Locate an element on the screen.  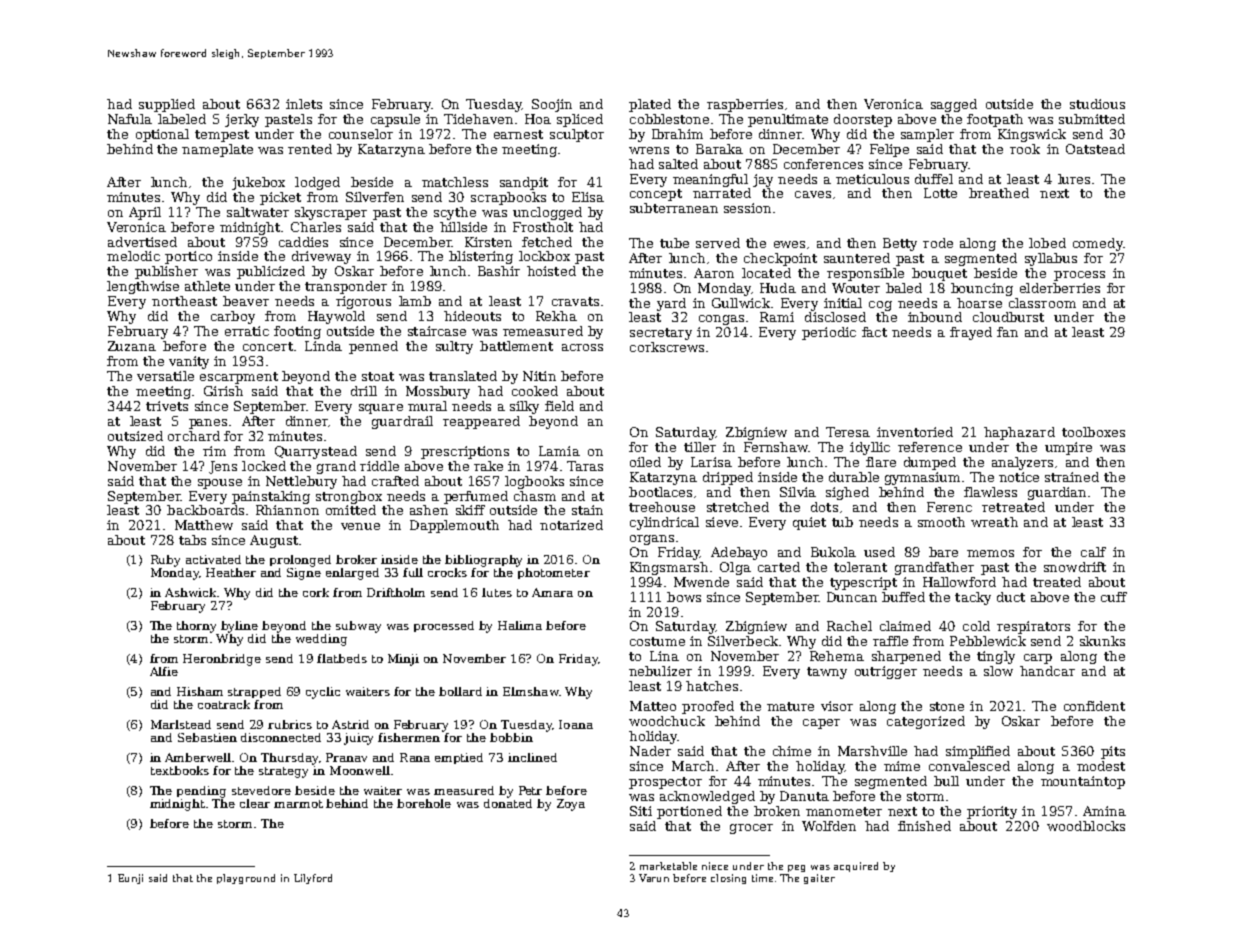
across is located at coordinates (582, 347).
